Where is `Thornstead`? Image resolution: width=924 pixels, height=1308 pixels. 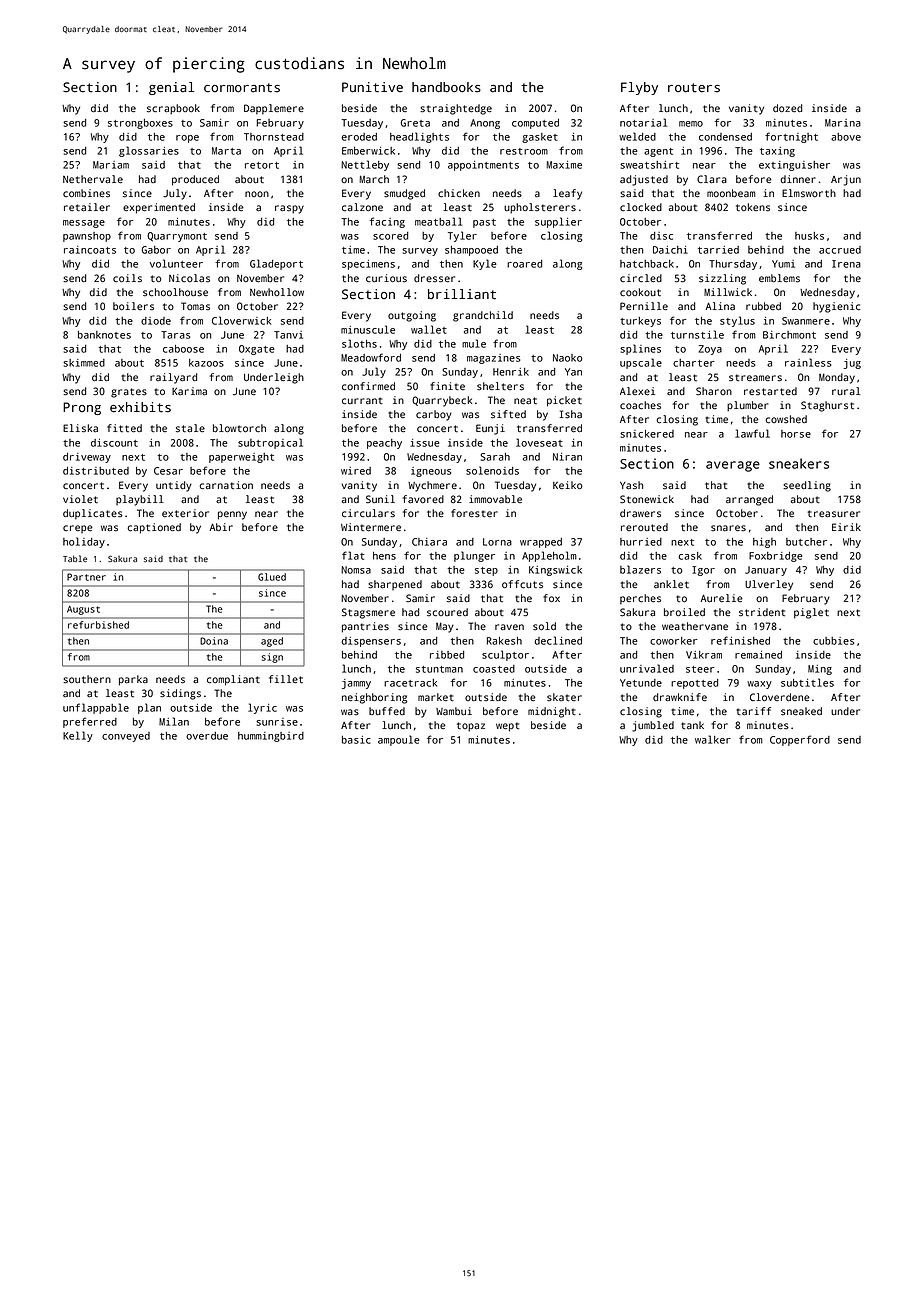 Thornstead is located at coordinates (274, 137).
